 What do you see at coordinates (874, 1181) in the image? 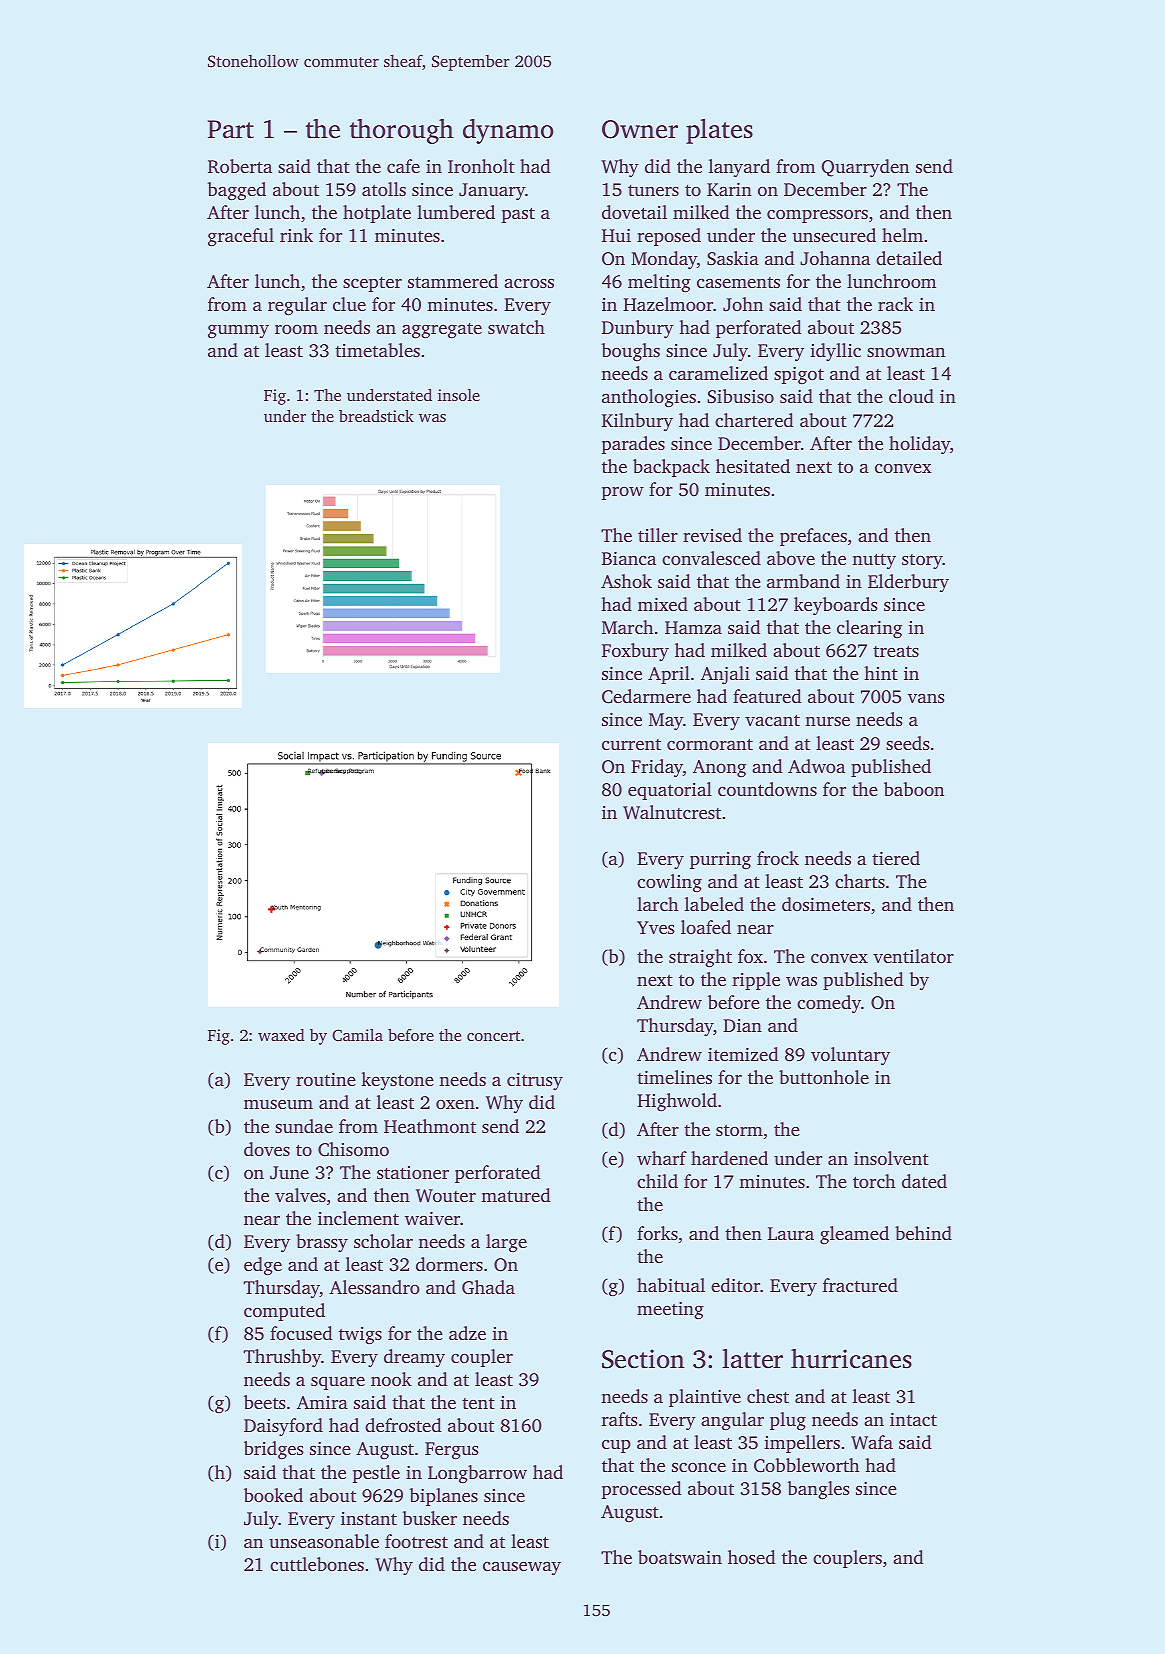
I see `torch` at bounding box center [874, 1181].
